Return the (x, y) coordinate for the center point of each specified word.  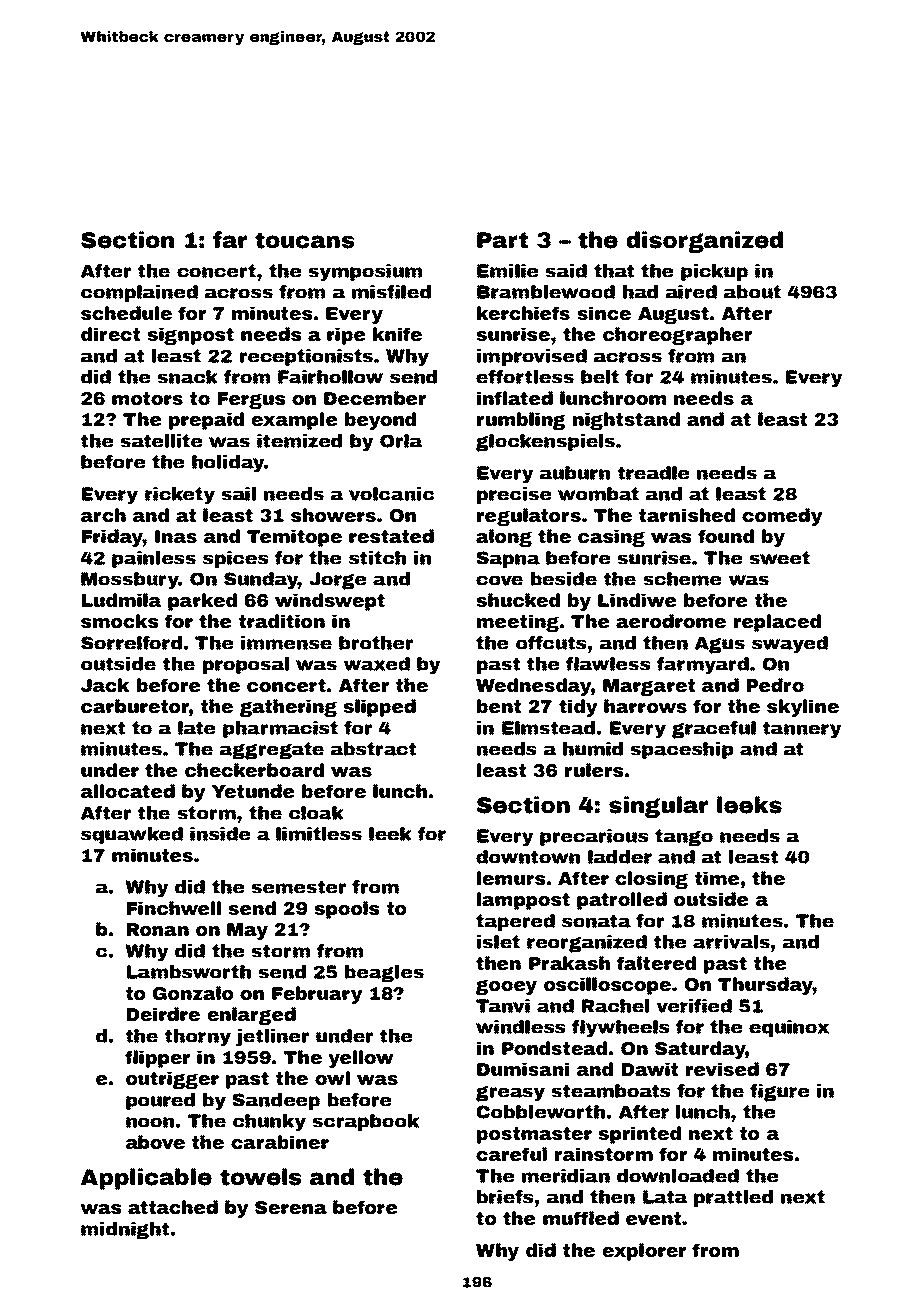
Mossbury (130, 581)
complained (139, 293)
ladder (620, 857)
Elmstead (548, 728)
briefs (505, 1197)
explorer (644, 1252)
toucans (304, 240)
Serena (291, 1207)
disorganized (705, 242)
